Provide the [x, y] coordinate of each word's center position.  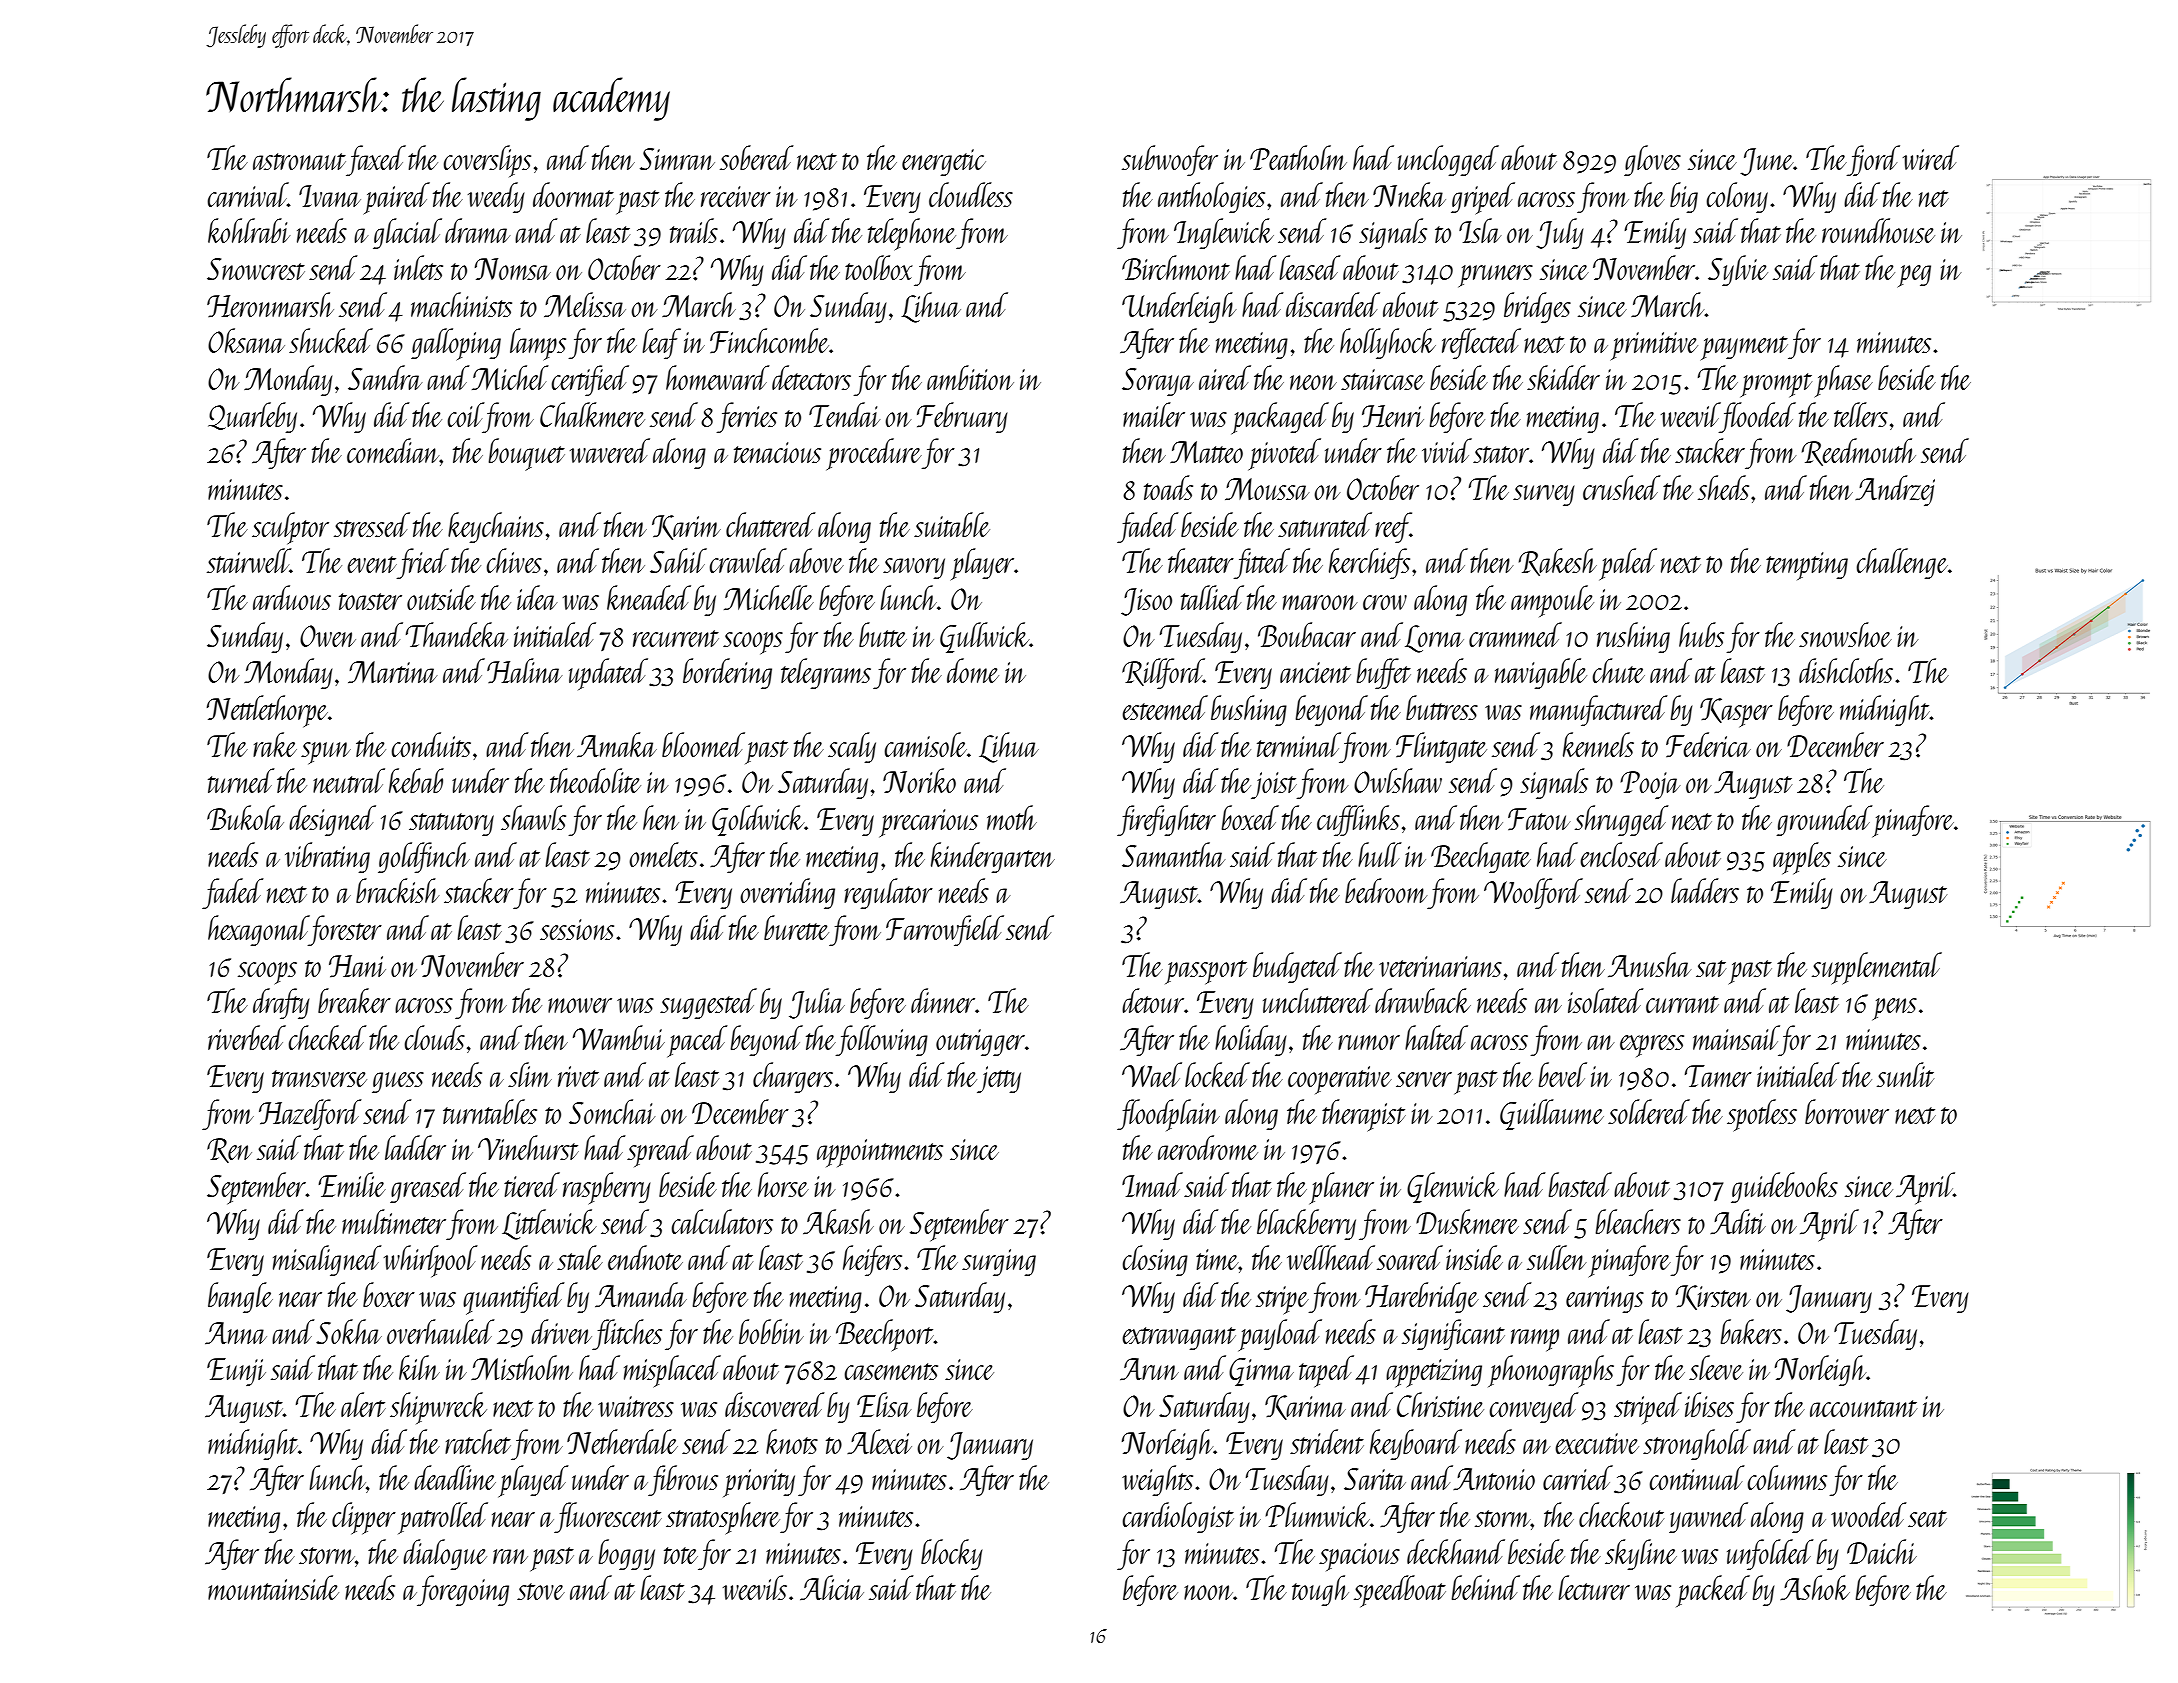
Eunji [236, 1372]
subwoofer [1170, 160]
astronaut [299, 161]
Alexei [879, 1442]
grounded [1824, 820]
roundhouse [1878, 230]
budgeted [1297, 967]
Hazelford [310, 1114]
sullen [1556, 1257]
